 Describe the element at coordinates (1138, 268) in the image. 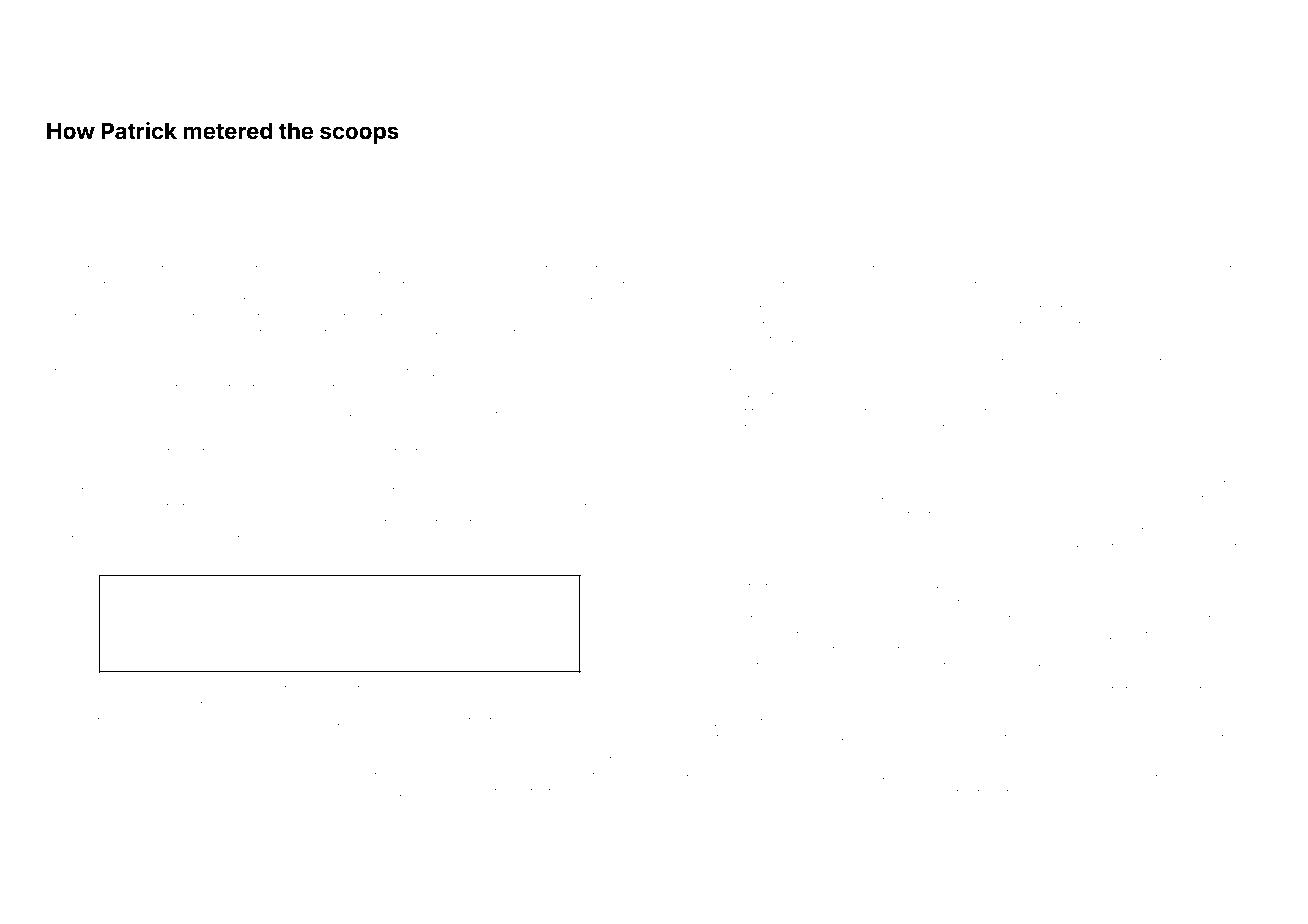

I see `Summerford` at that location.
